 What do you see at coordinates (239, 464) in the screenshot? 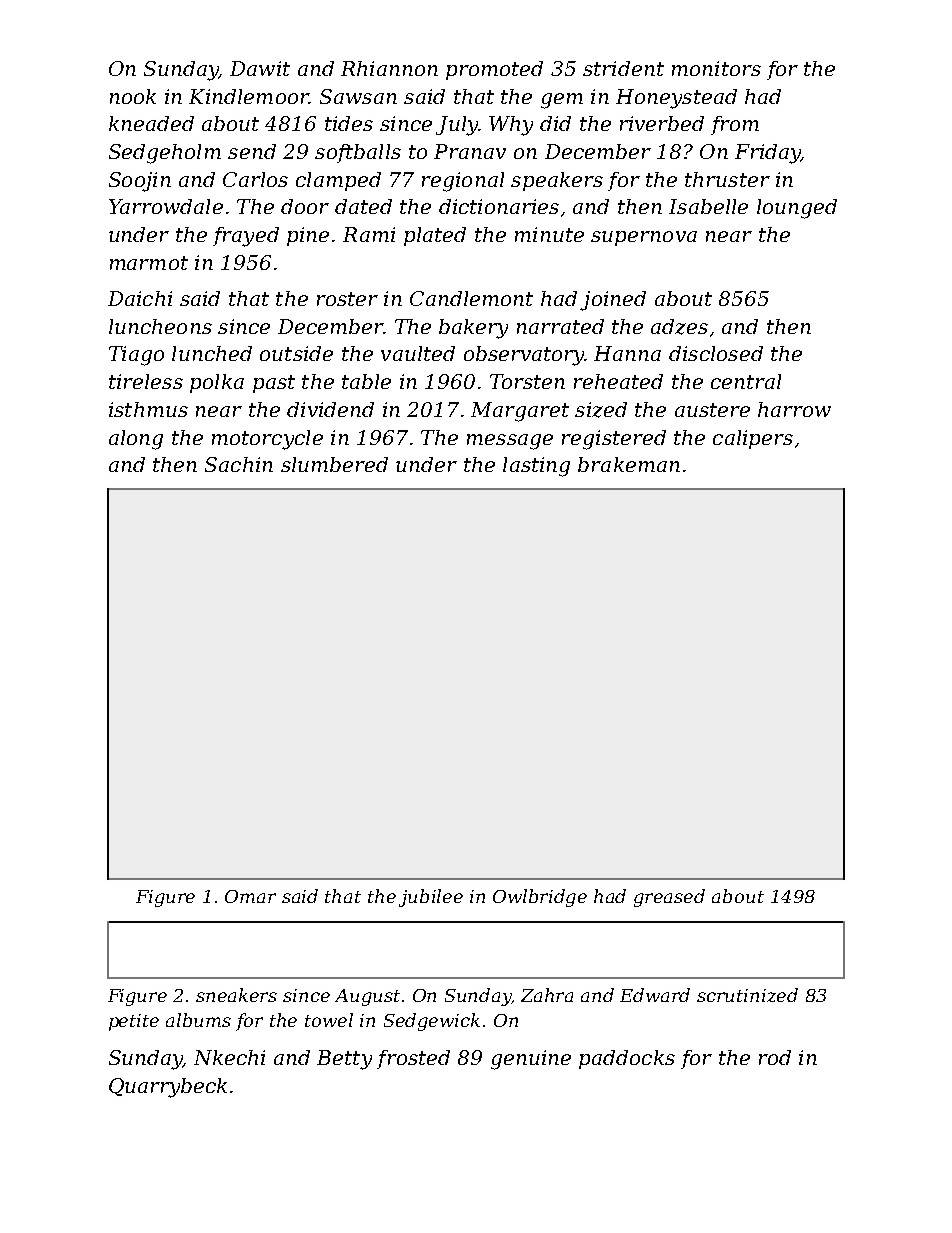
I see `Sachin` at bounding box center [239, 464].
